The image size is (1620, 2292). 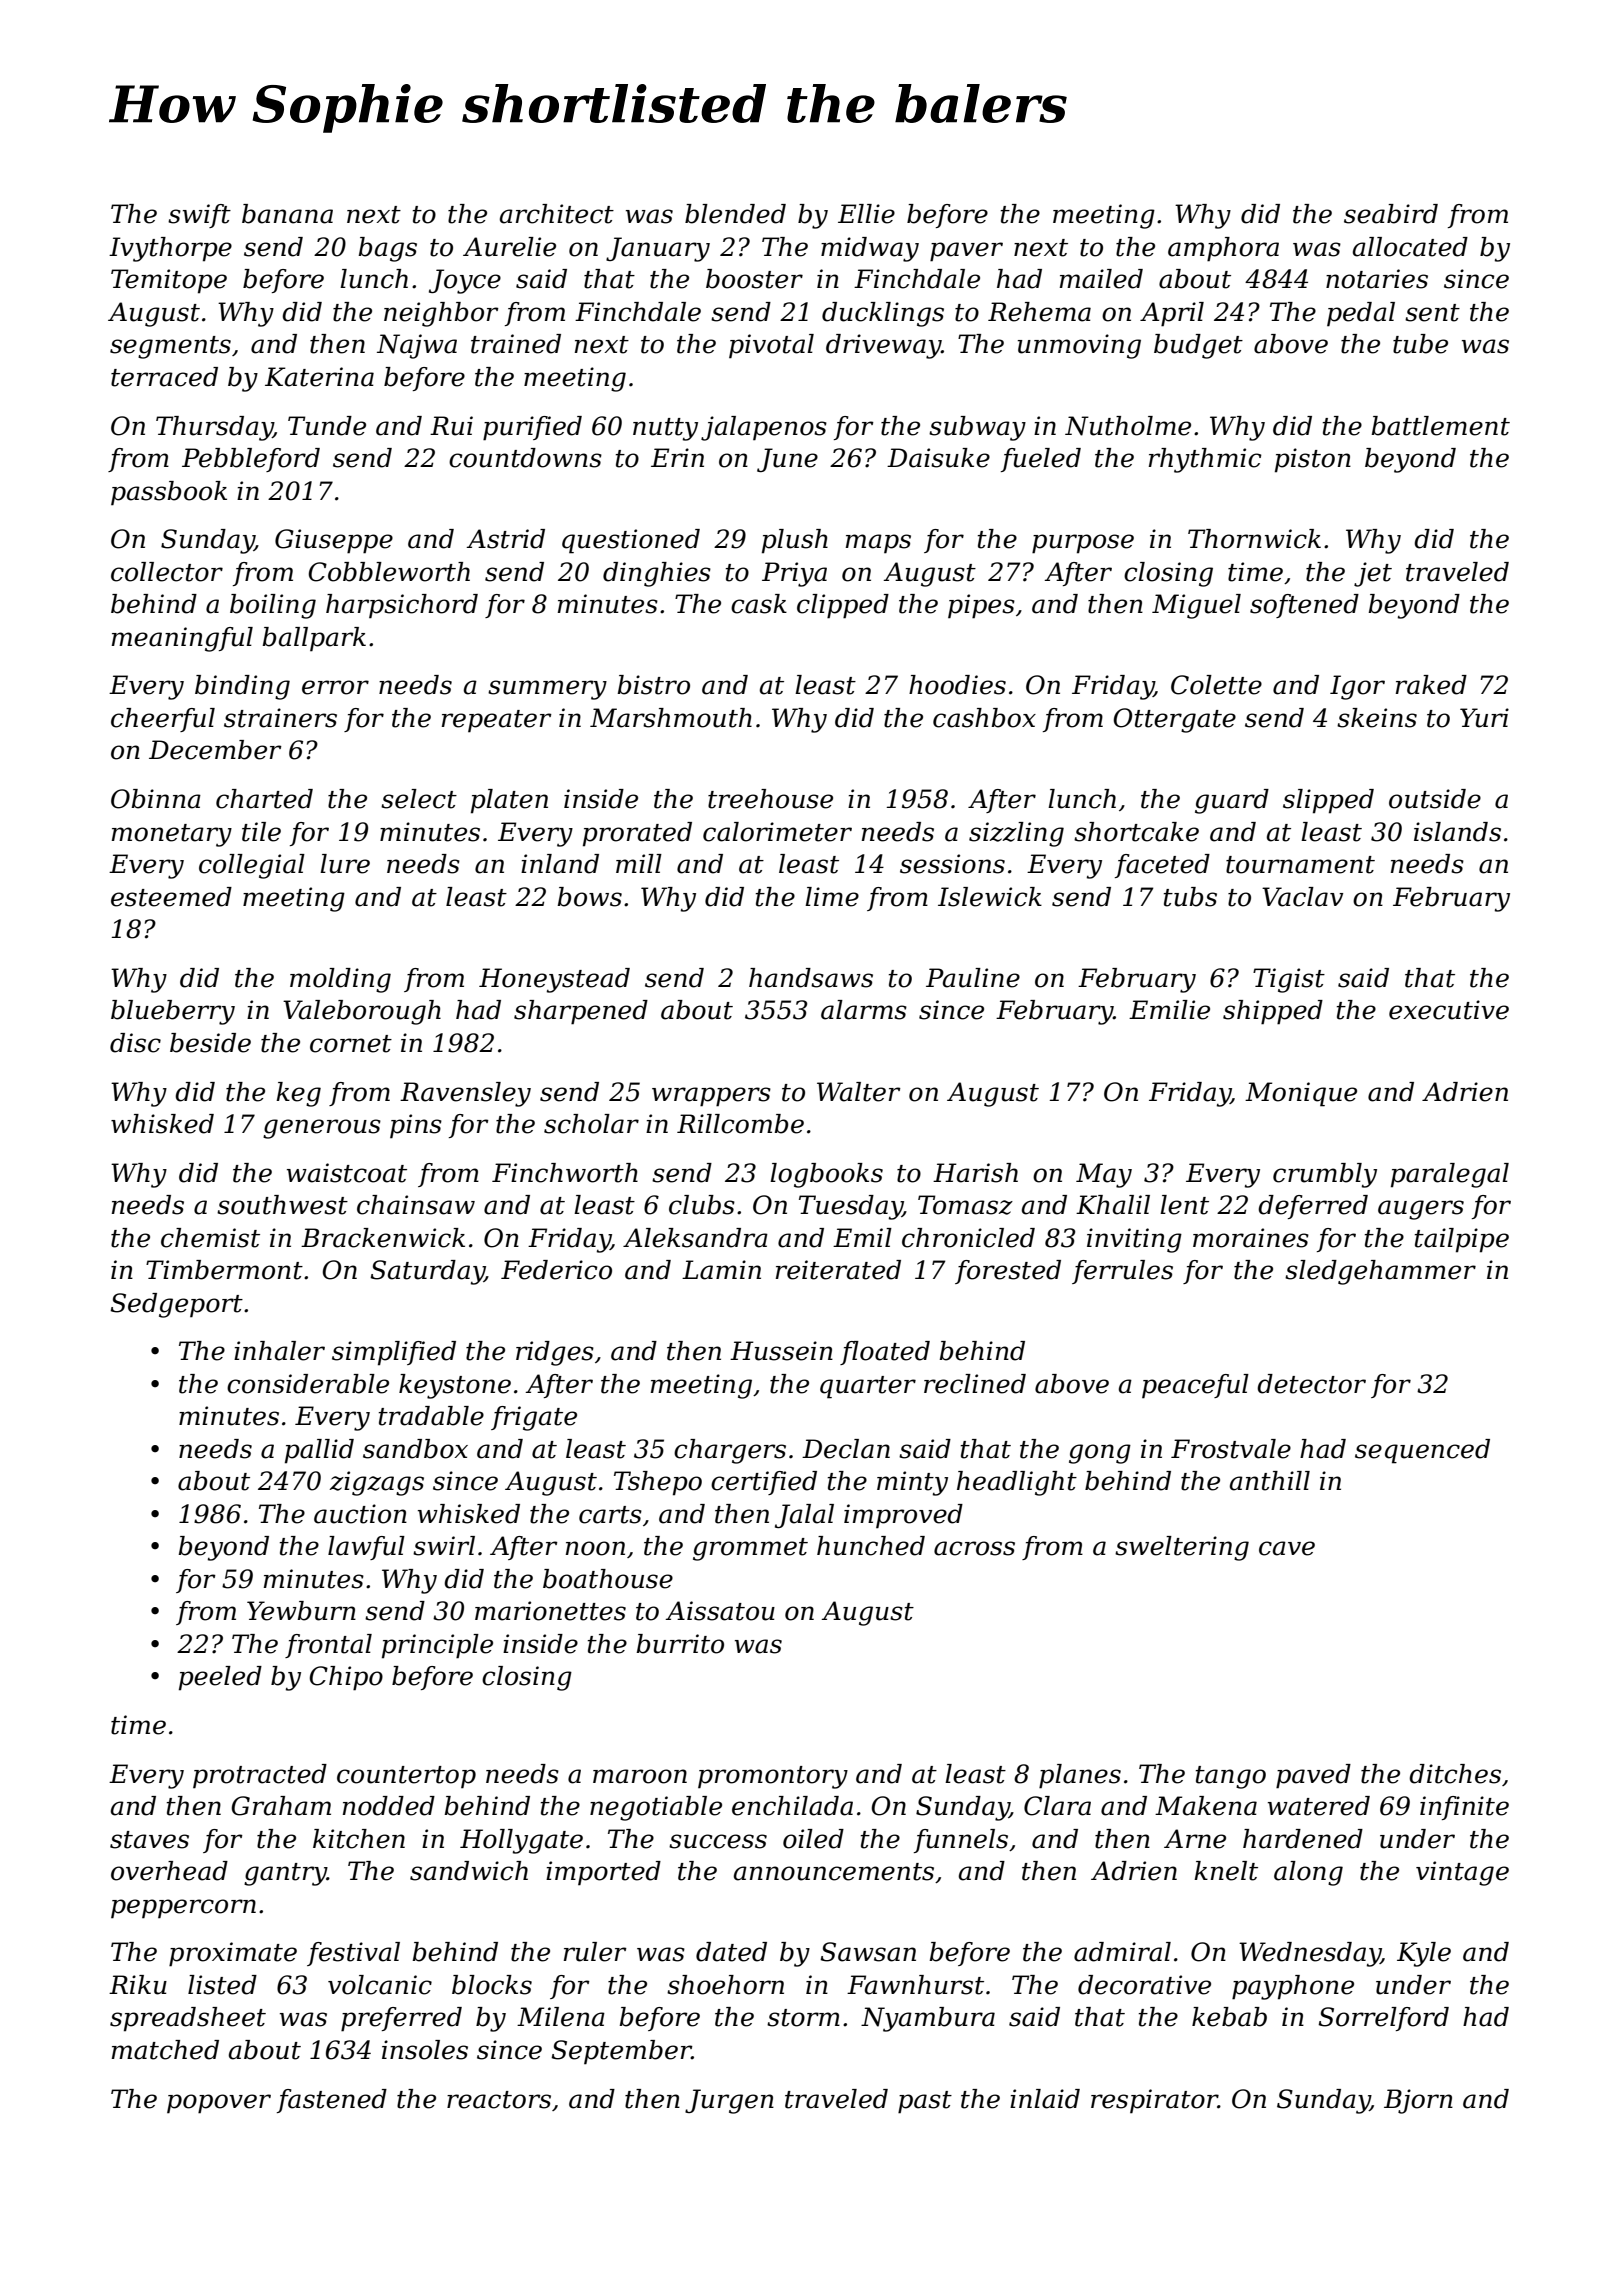 What do you see at coordinates (866, 214) in the image?
I see `Ellie` at bounding box center [866, 214].
